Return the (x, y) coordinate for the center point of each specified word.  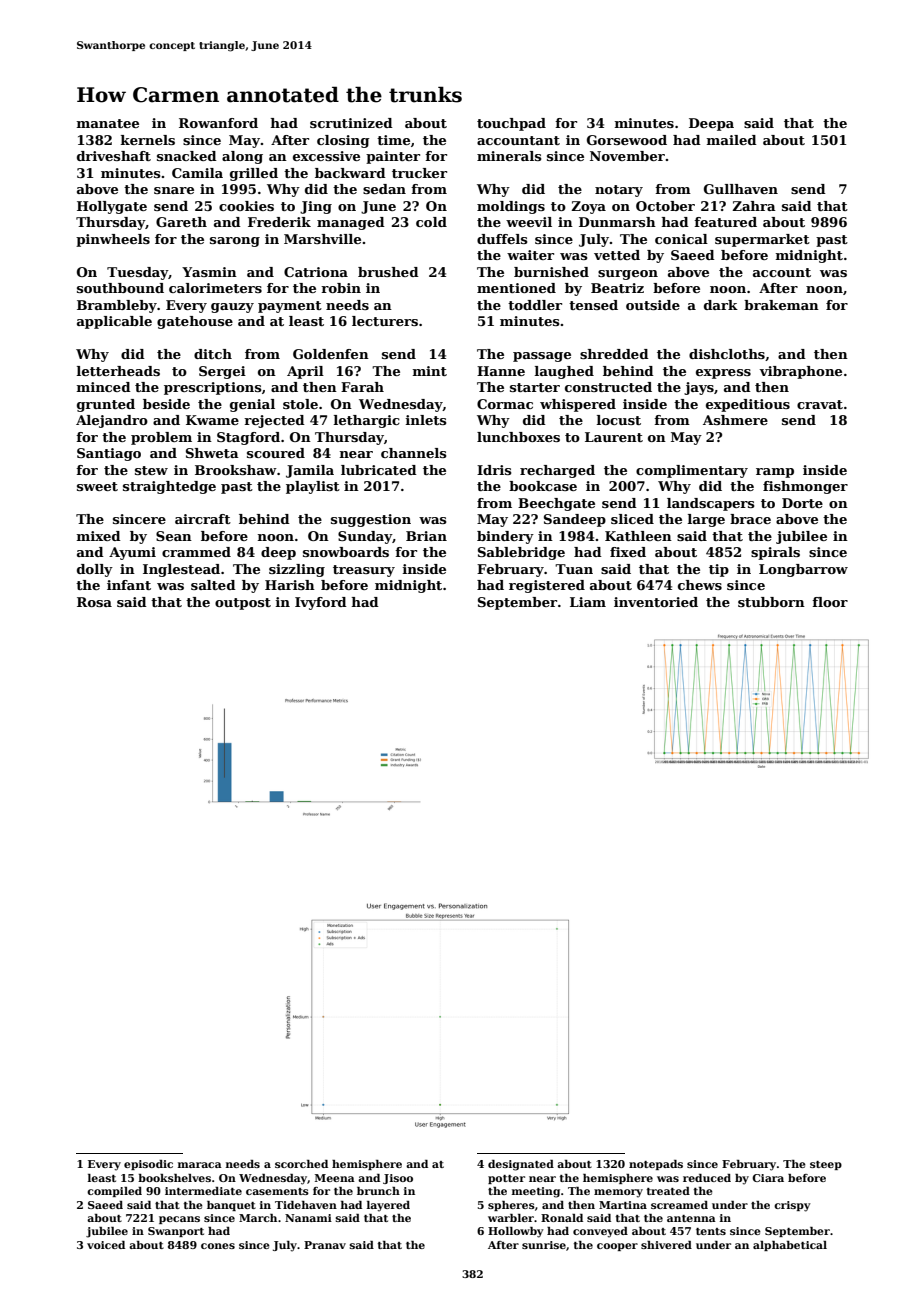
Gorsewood (627, 140)
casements (277, 1191)
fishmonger (805, 487)
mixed (99, 536)
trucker (419, 173)
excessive (326, 156)
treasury (364, 571)
